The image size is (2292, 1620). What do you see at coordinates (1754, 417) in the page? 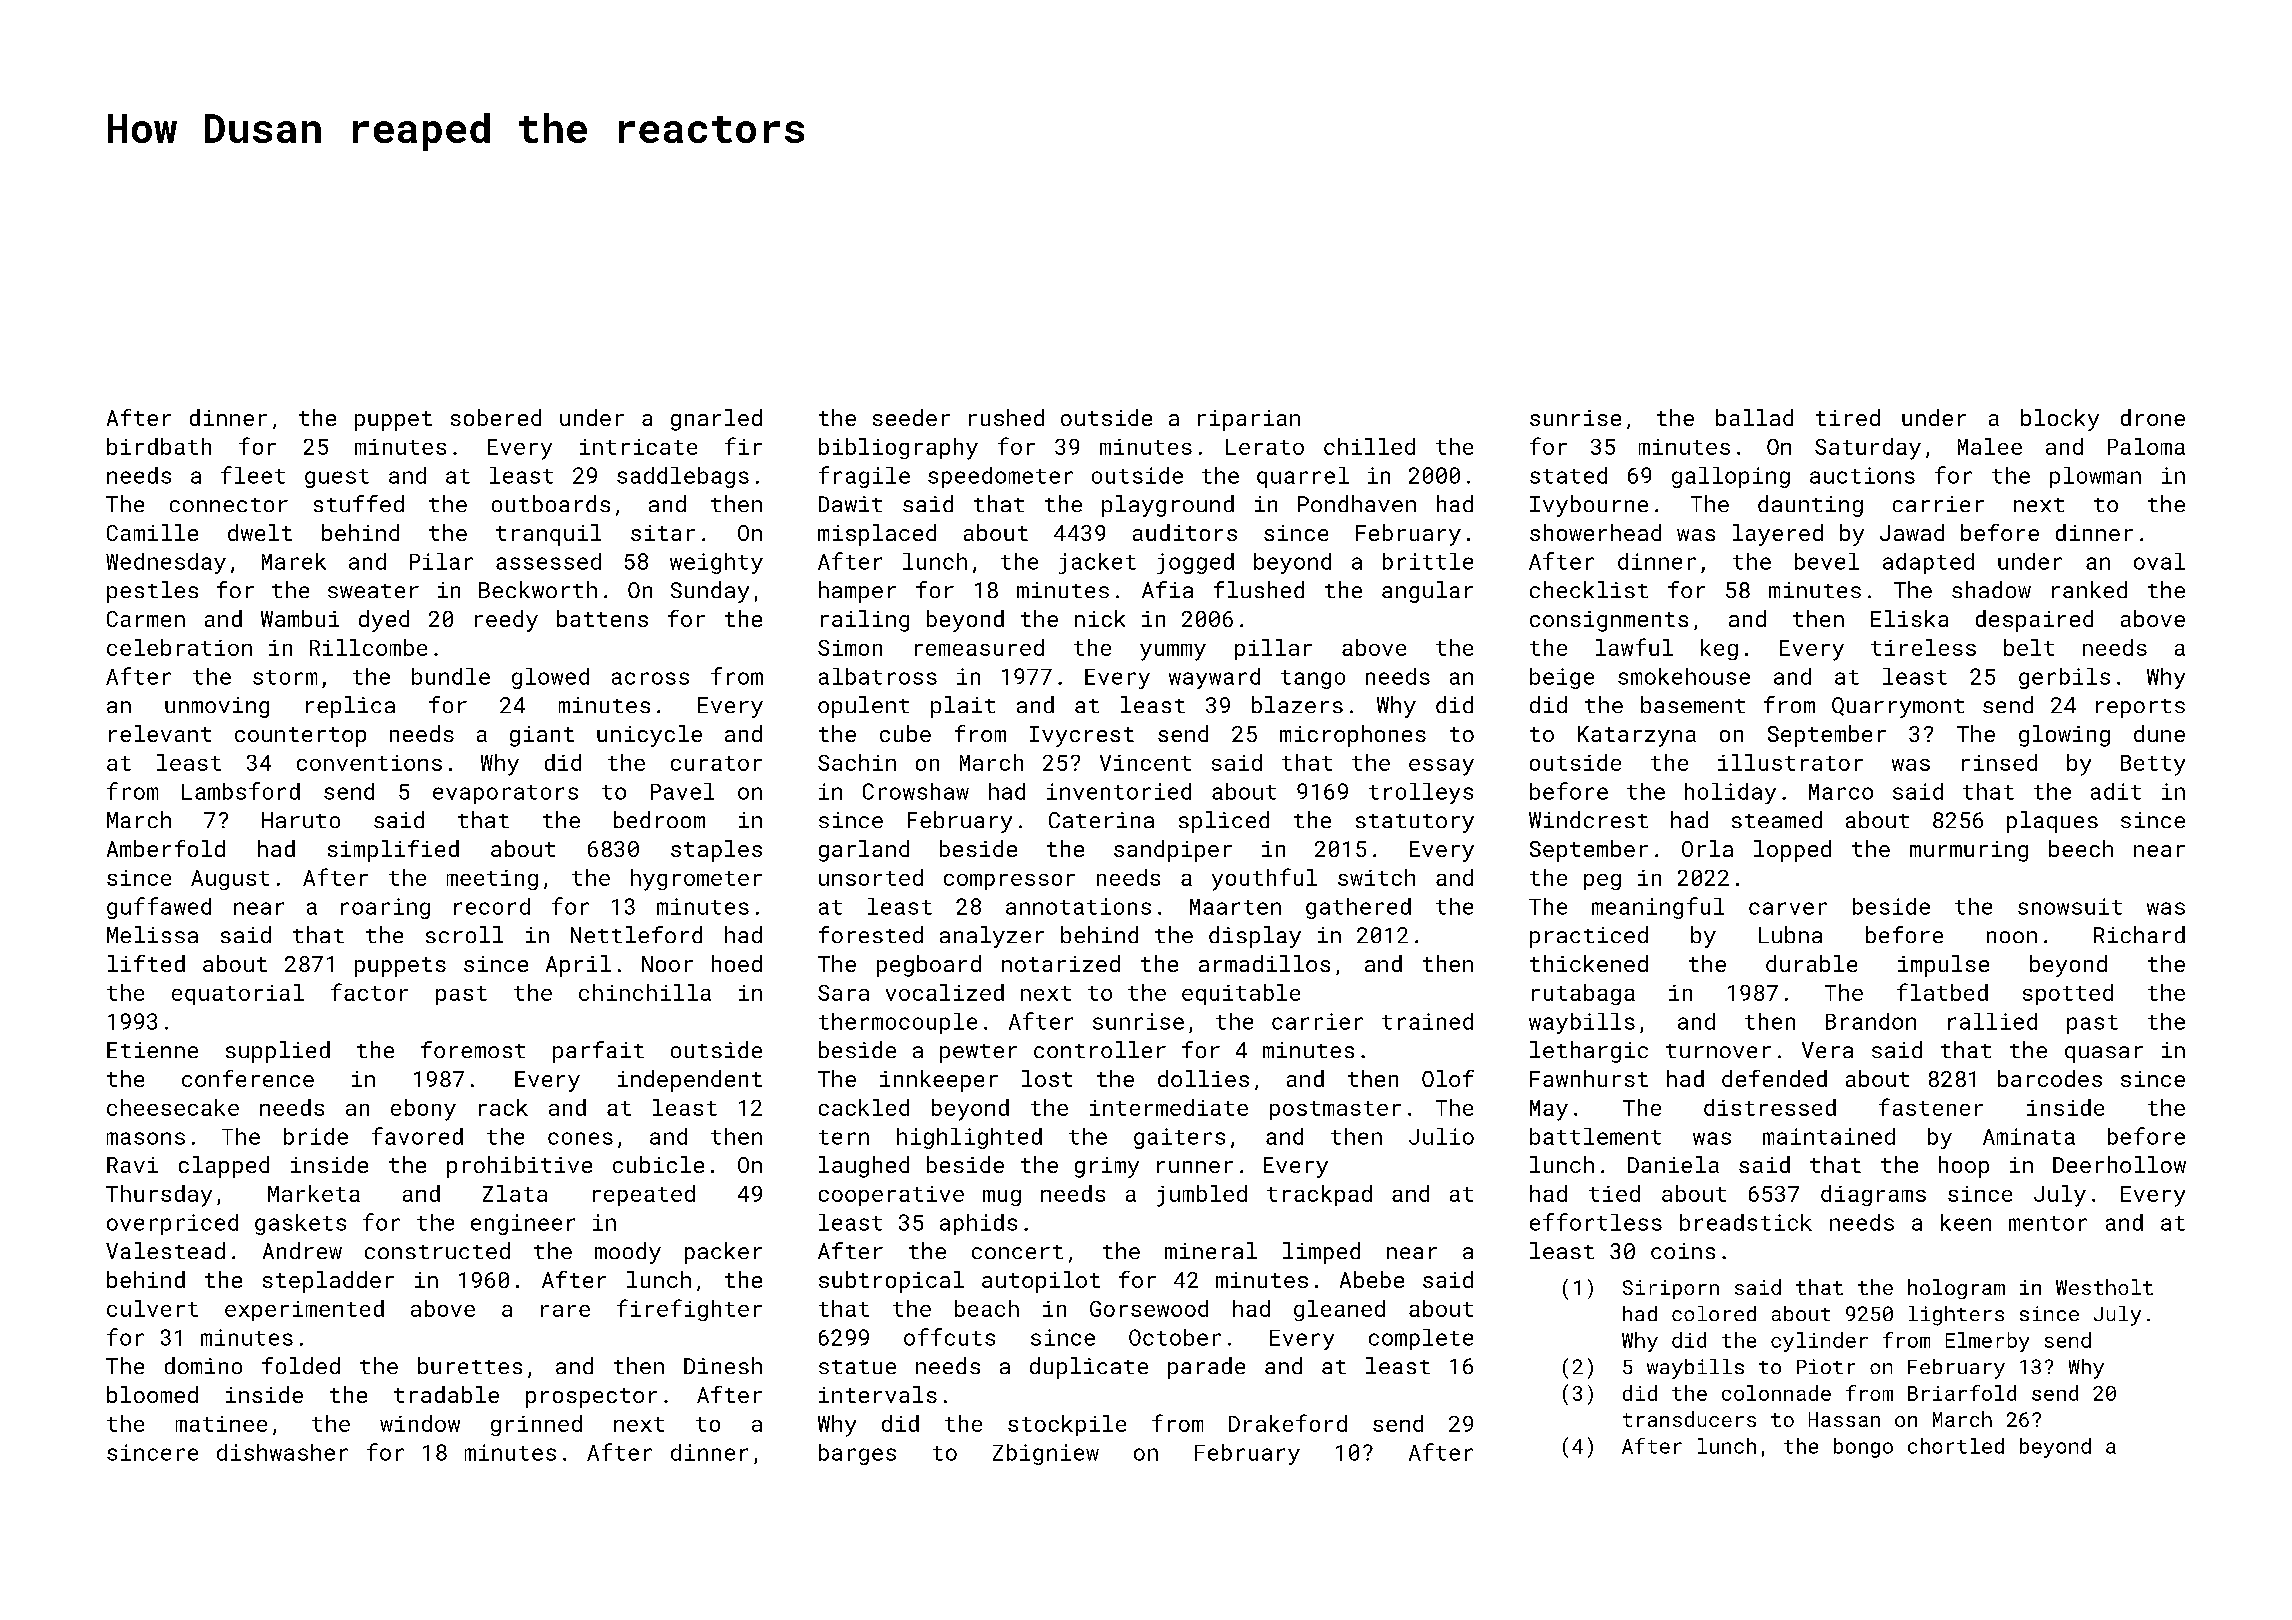
I see `ballad` at bounding box center [1754, 417].
